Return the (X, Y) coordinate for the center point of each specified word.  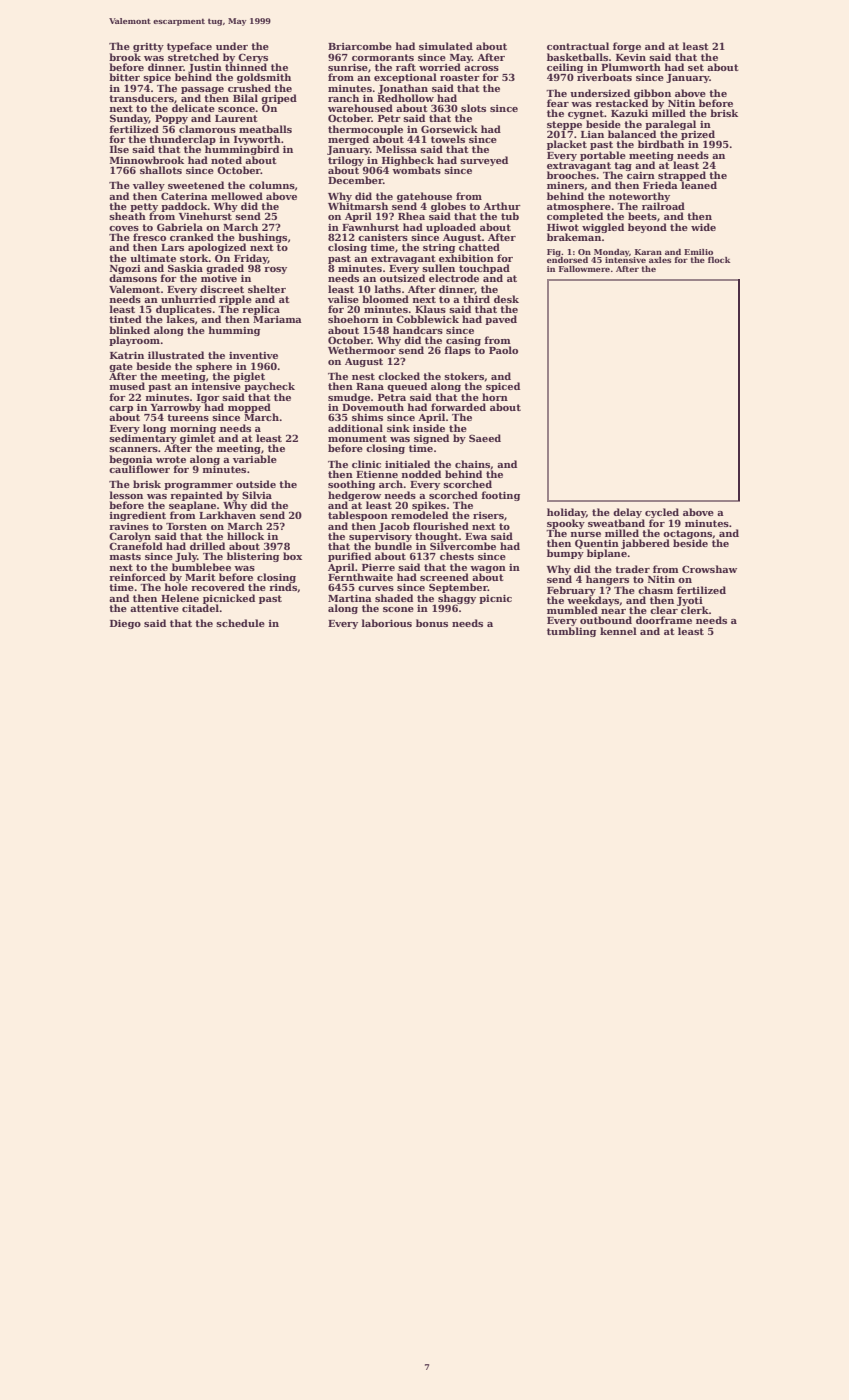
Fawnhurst (370, 227)
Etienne (377, 474)
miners (565, 185)
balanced (632, 134)
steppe (564, 125)
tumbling (571, 632)
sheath (127, 216)
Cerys (253, 58)
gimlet (197, 439)
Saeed (485, 438)
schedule (240, 623)
